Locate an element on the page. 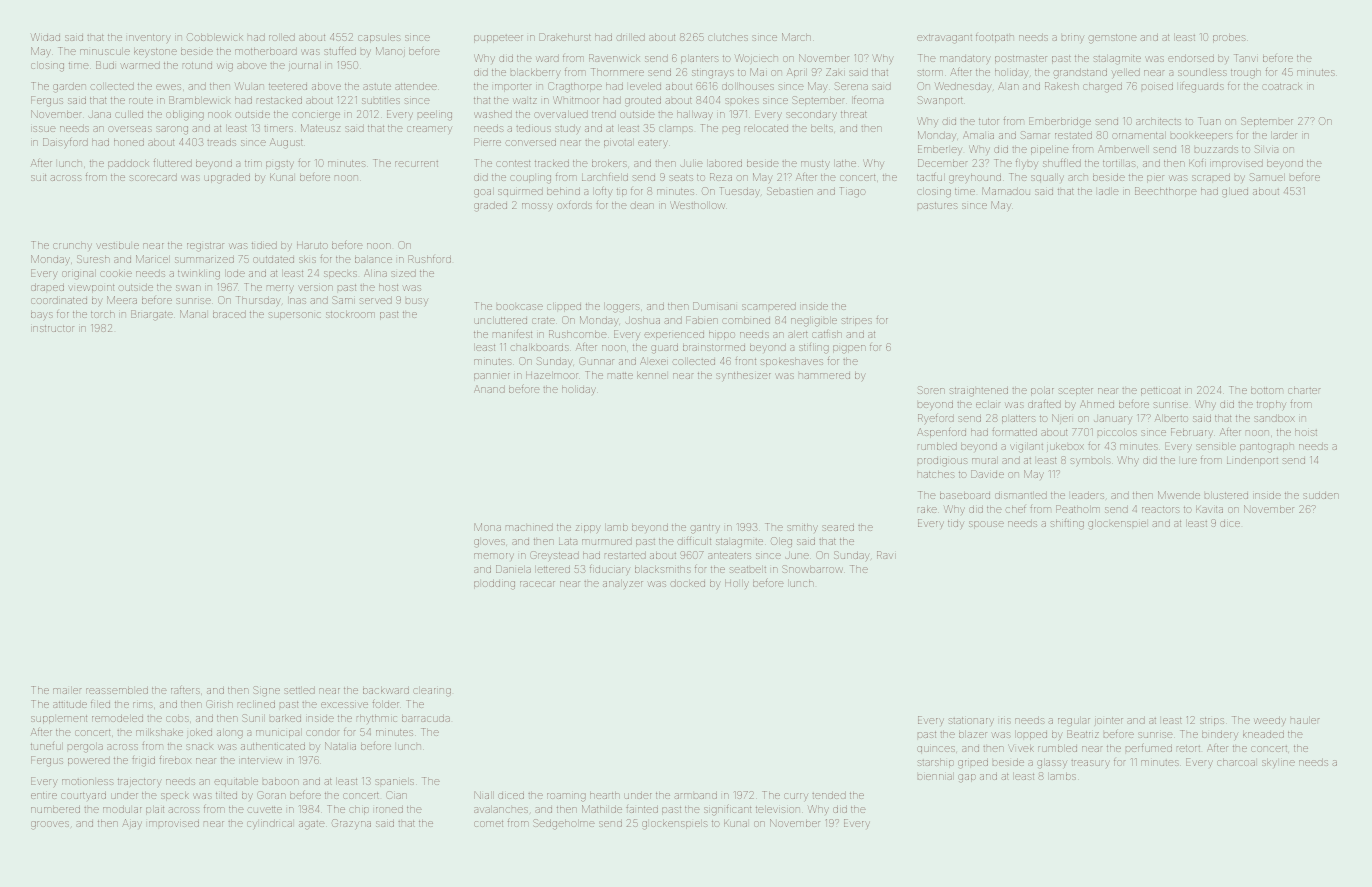  instructor is located at coordinates (53, 328).
